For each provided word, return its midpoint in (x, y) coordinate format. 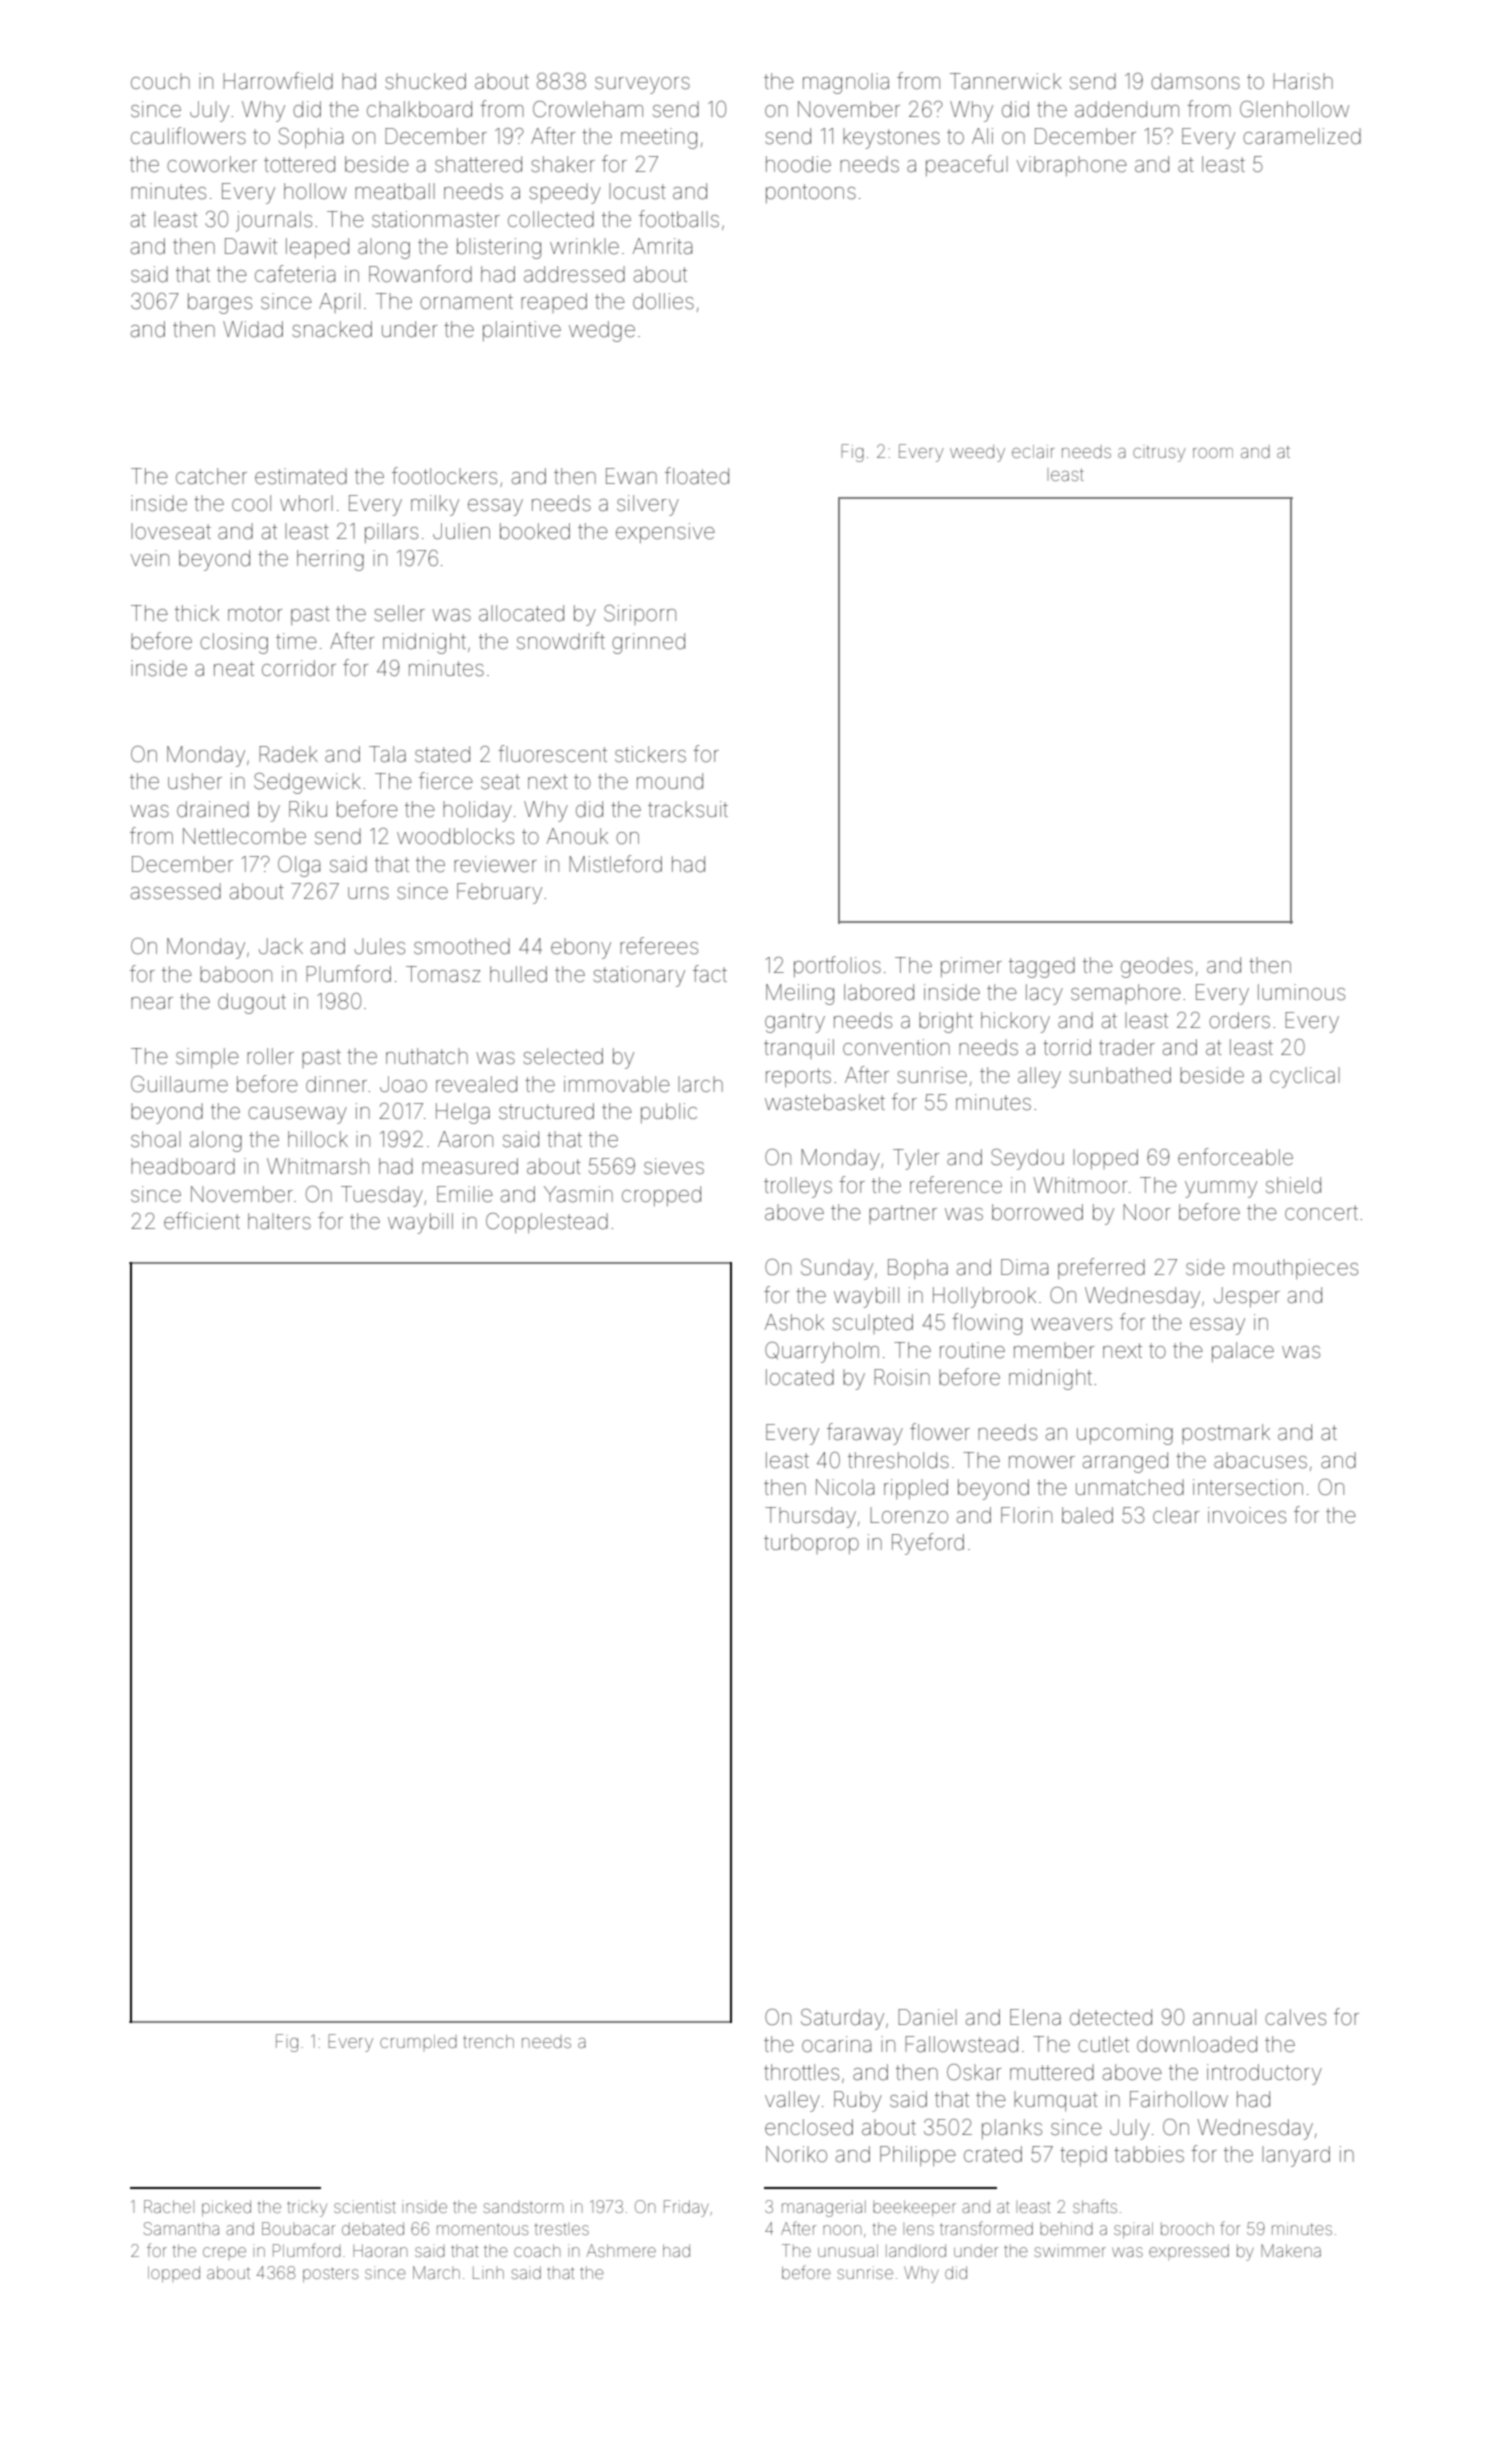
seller (399, 613)
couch (160, 81)
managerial (824, 2208)
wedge (602, 331)
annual (1224, 2017)
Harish (1303, 81)
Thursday (810, 1517)
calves (1295, 2017)
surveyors (642, 85)
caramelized (1302, 136)
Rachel (169, 2206)
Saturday (842, 2019)
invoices (1247, 1515)
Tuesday (382, 1196)
